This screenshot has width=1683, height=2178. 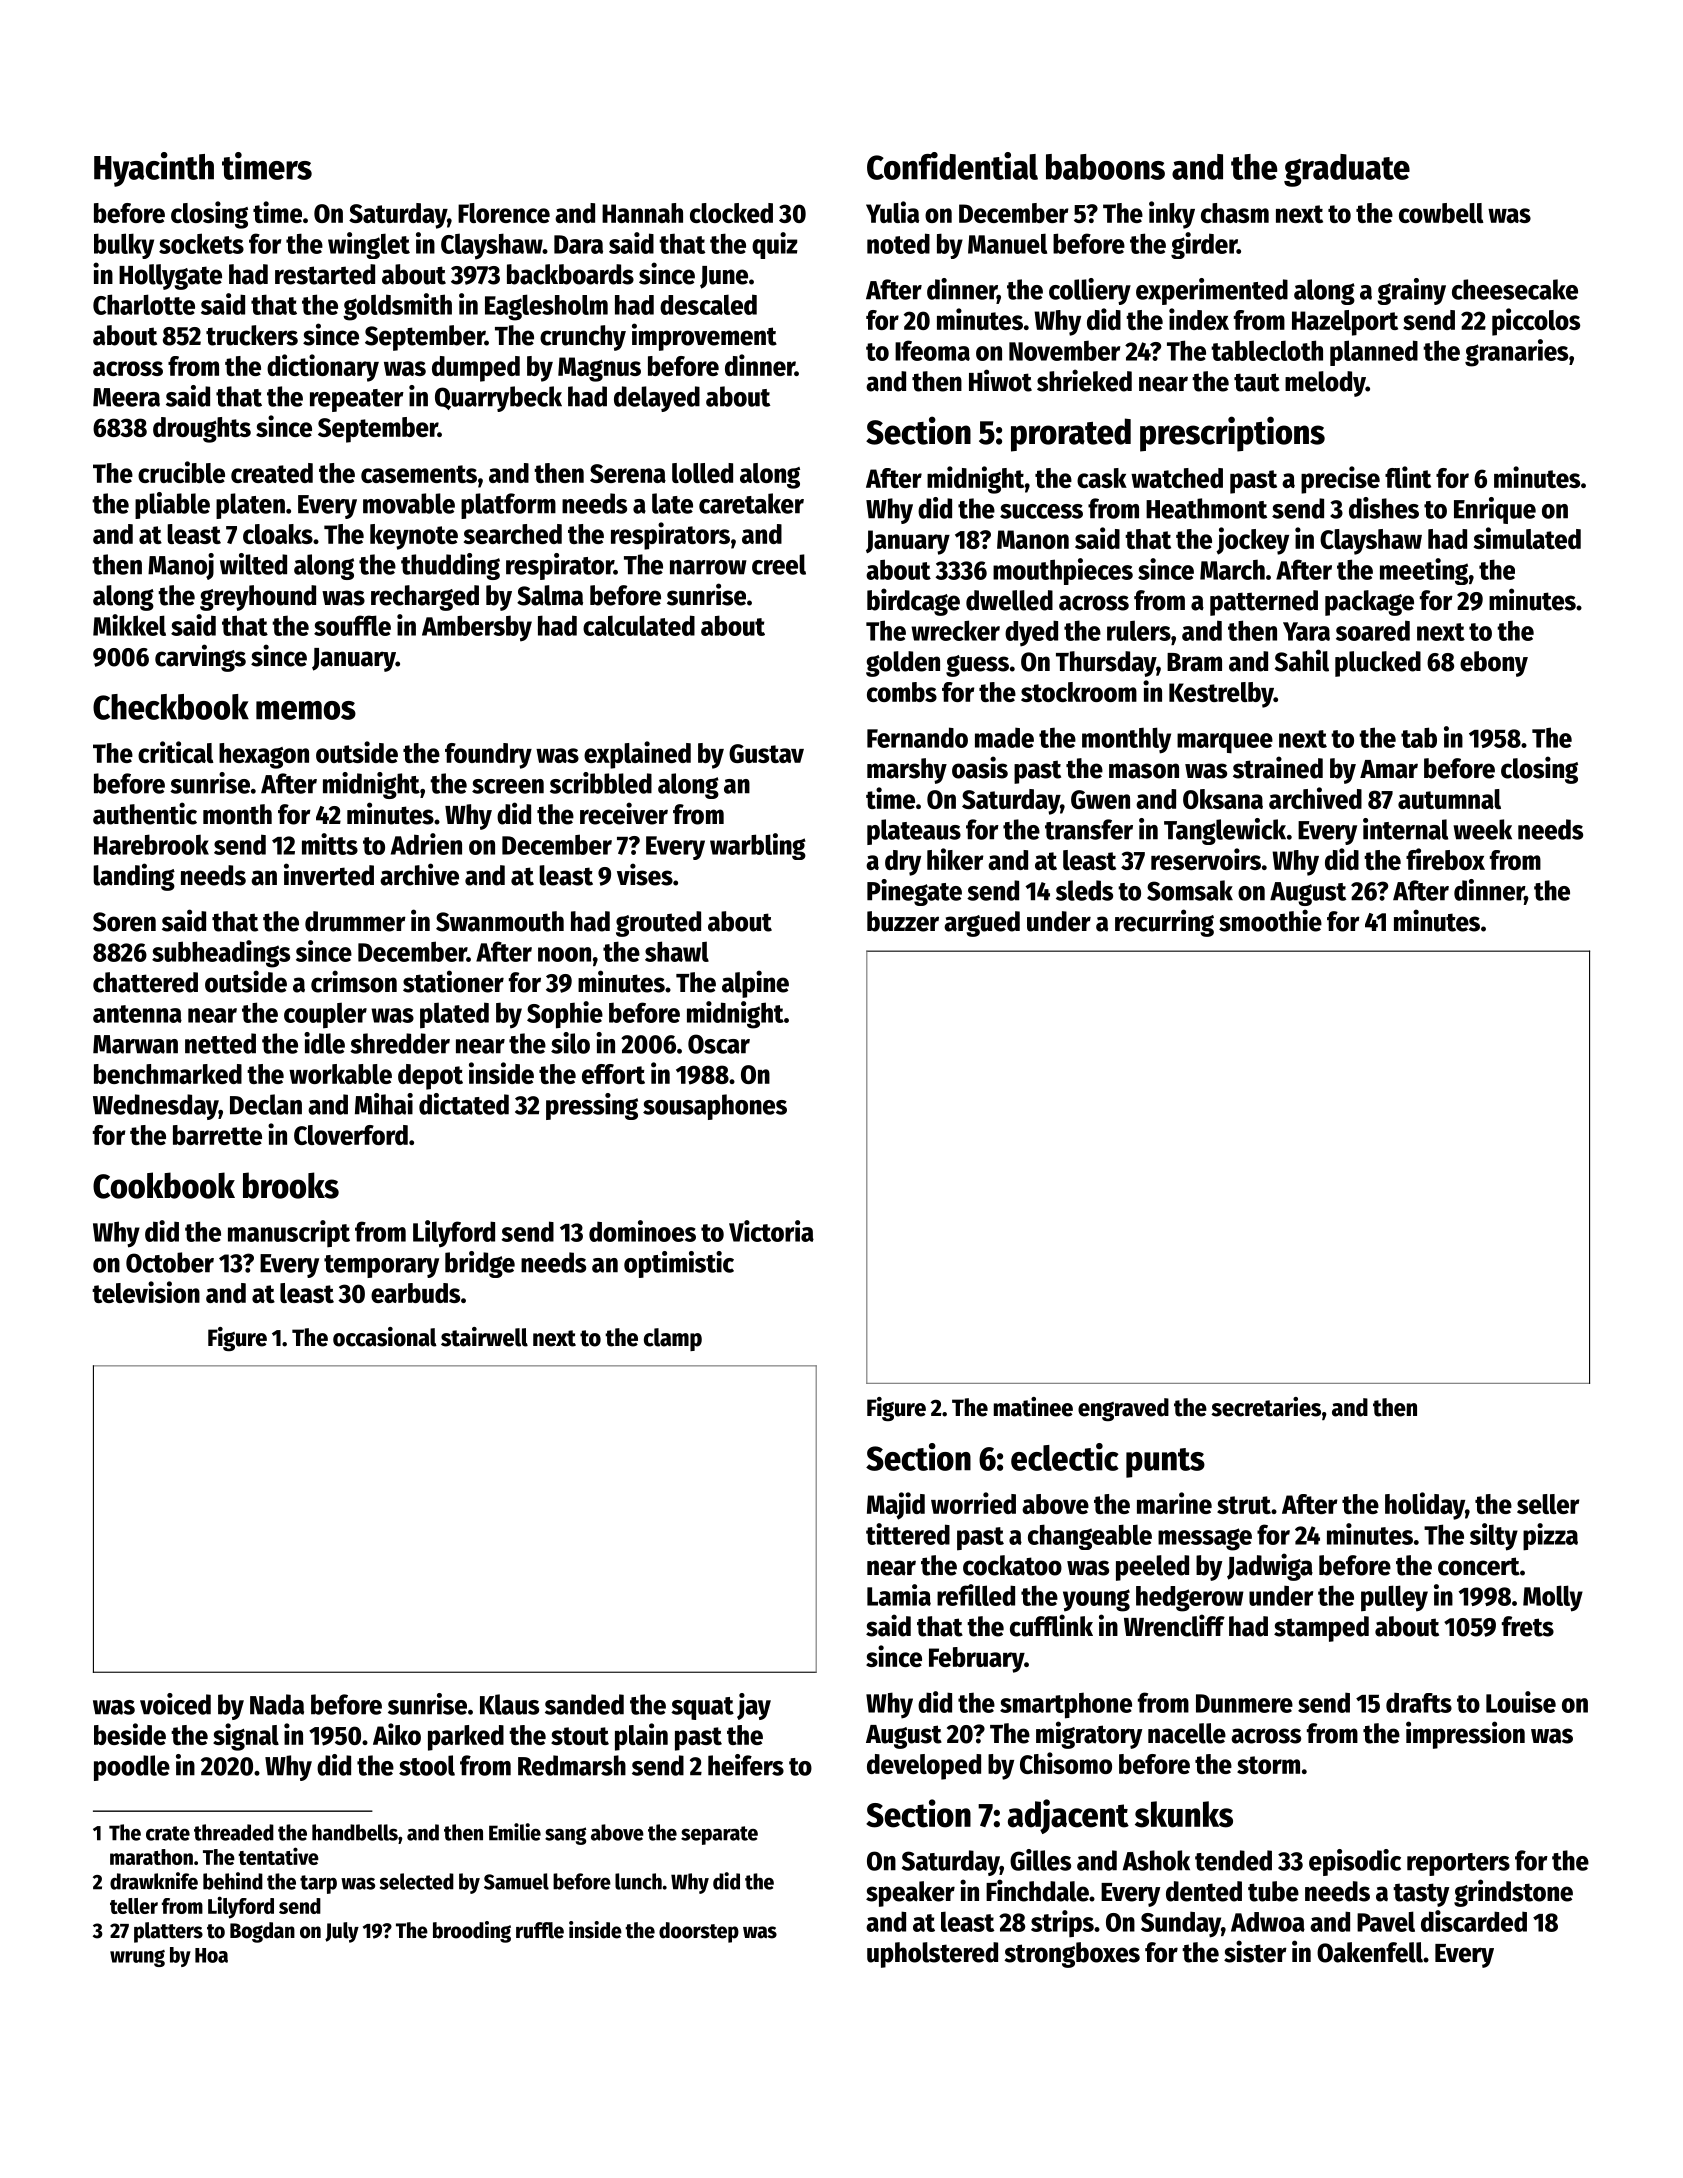 What do you see at coordinates (642, 1231) in the screenshot?
I see `dominoes` at bounding box center [642, 1231].
